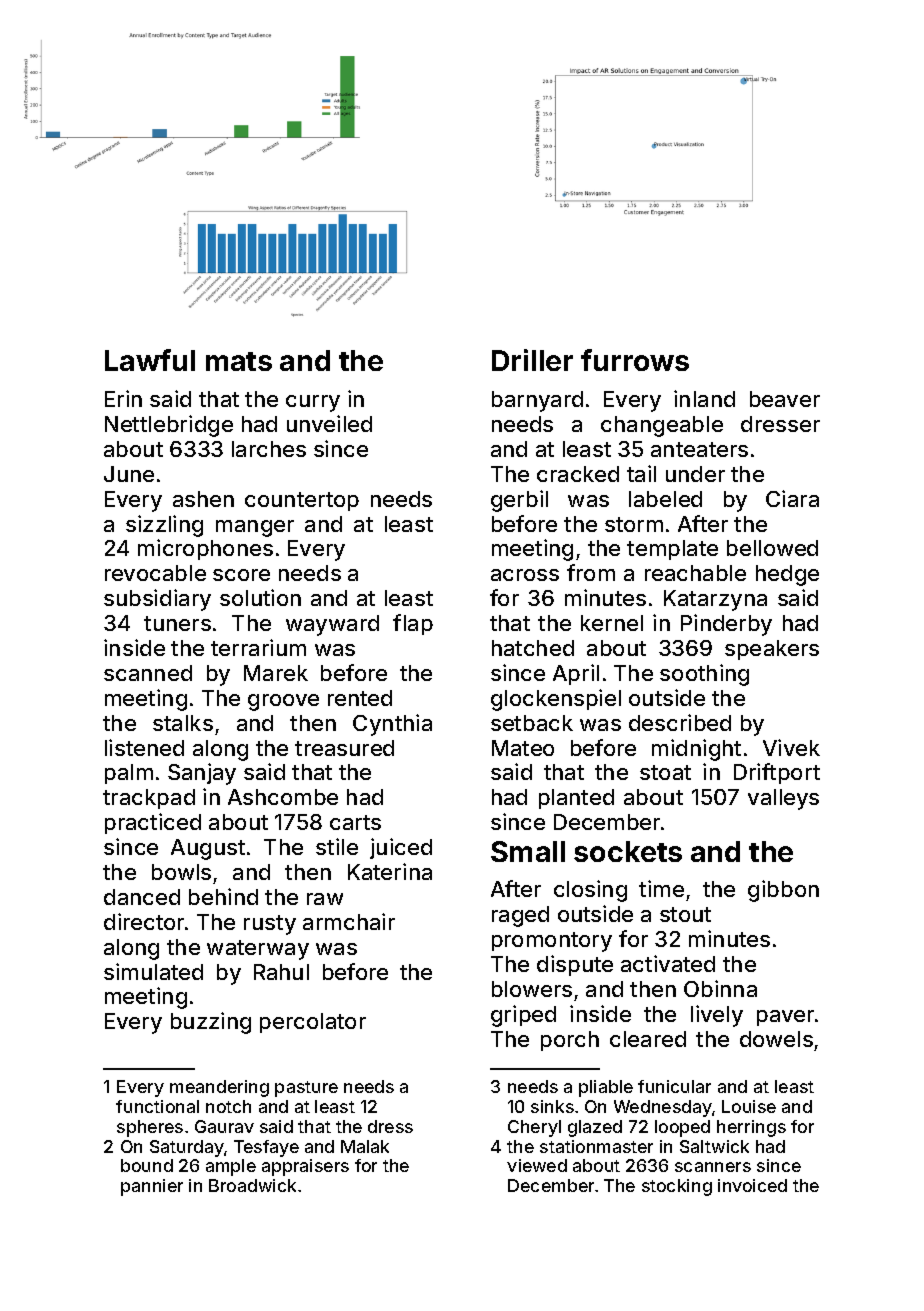  Describe the element at coordinates (785, 1018) in the screenshot. I see `paver` at that location.
